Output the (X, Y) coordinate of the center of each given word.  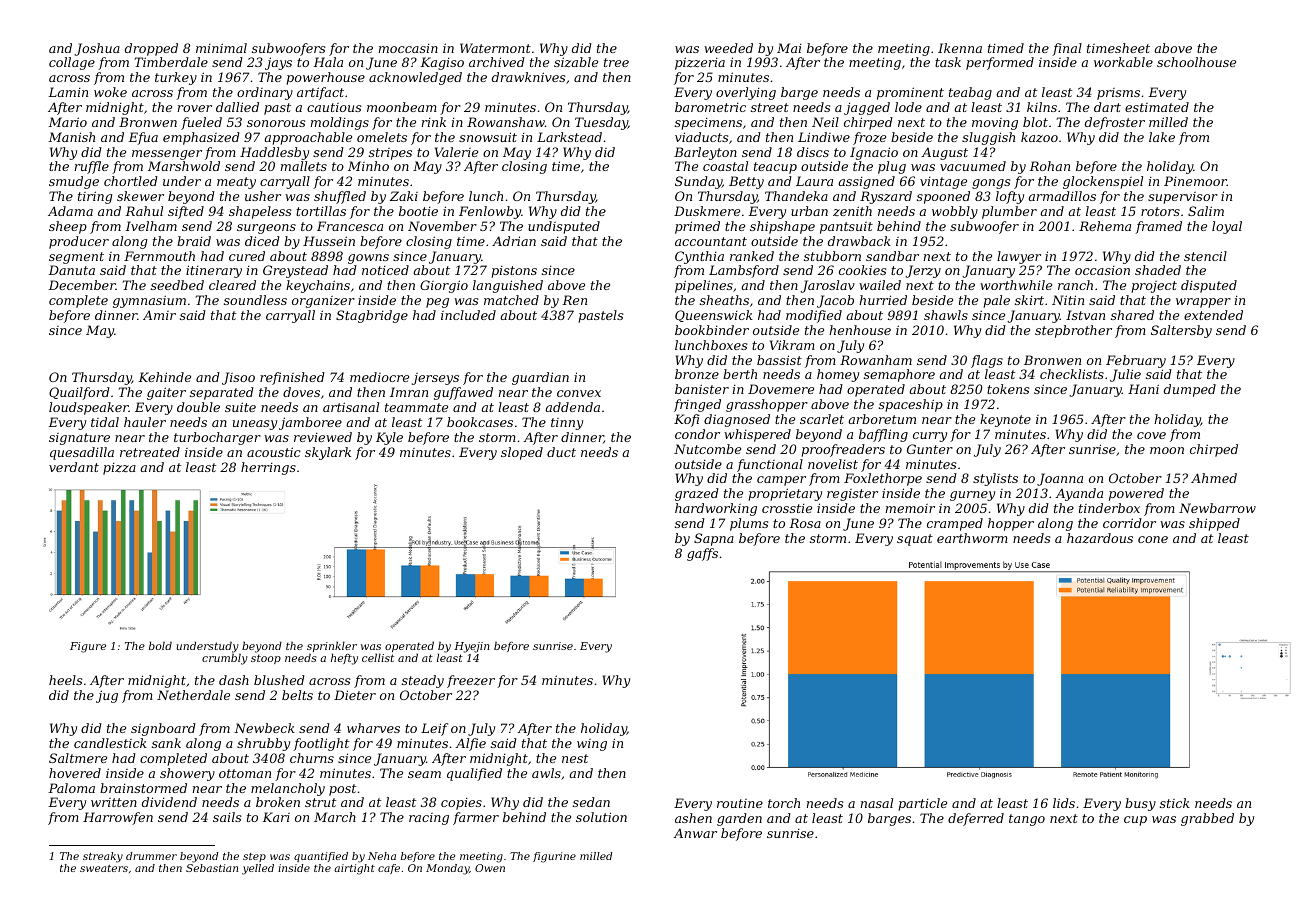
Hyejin (472, 647)
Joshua (97, 49)
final (1067, 49)
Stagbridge (372, 316)
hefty (344, 659)
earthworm (972, 538)
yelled (258, 869)
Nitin (1068, 300)
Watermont (495, 48)
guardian (540, 378)
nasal (877, 803)
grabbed (1207, 819)
